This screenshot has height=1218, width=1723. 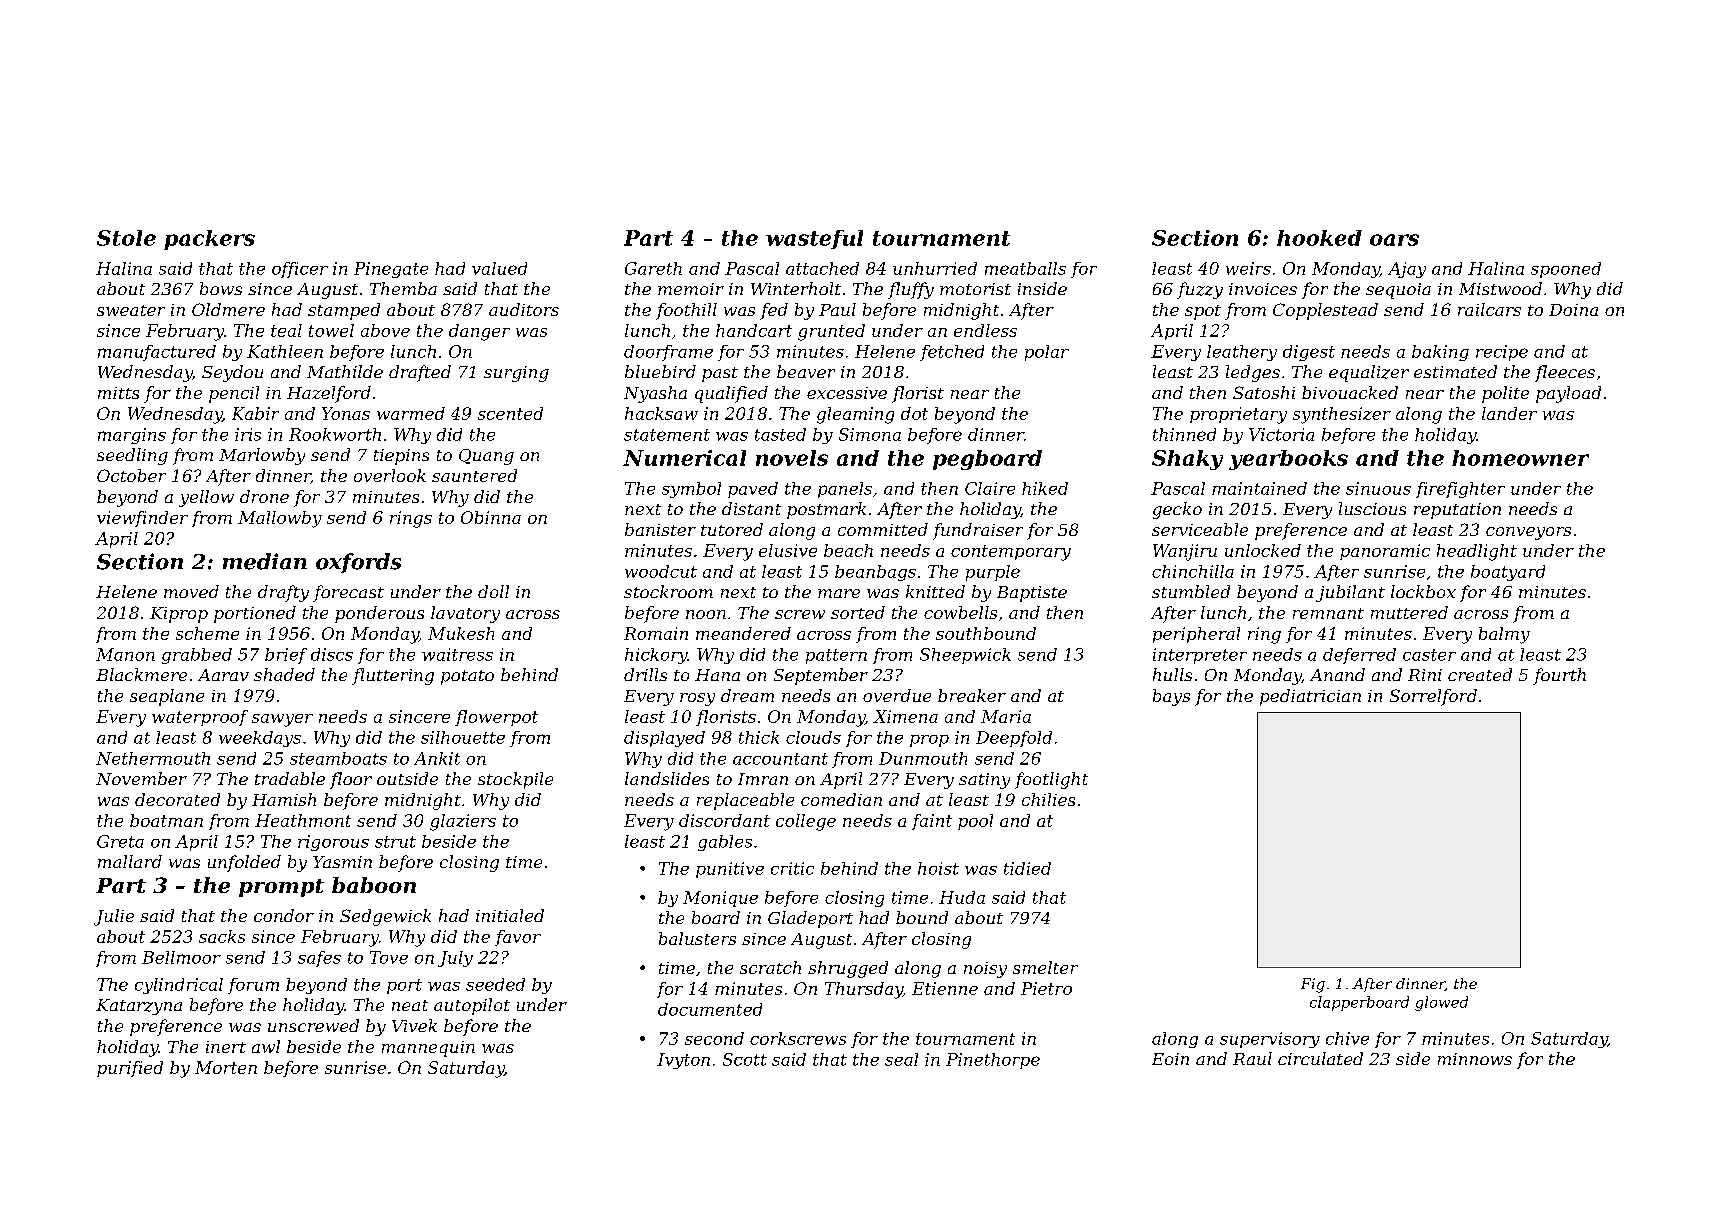 I want to click on decorated, so click(x=177, y=799).
